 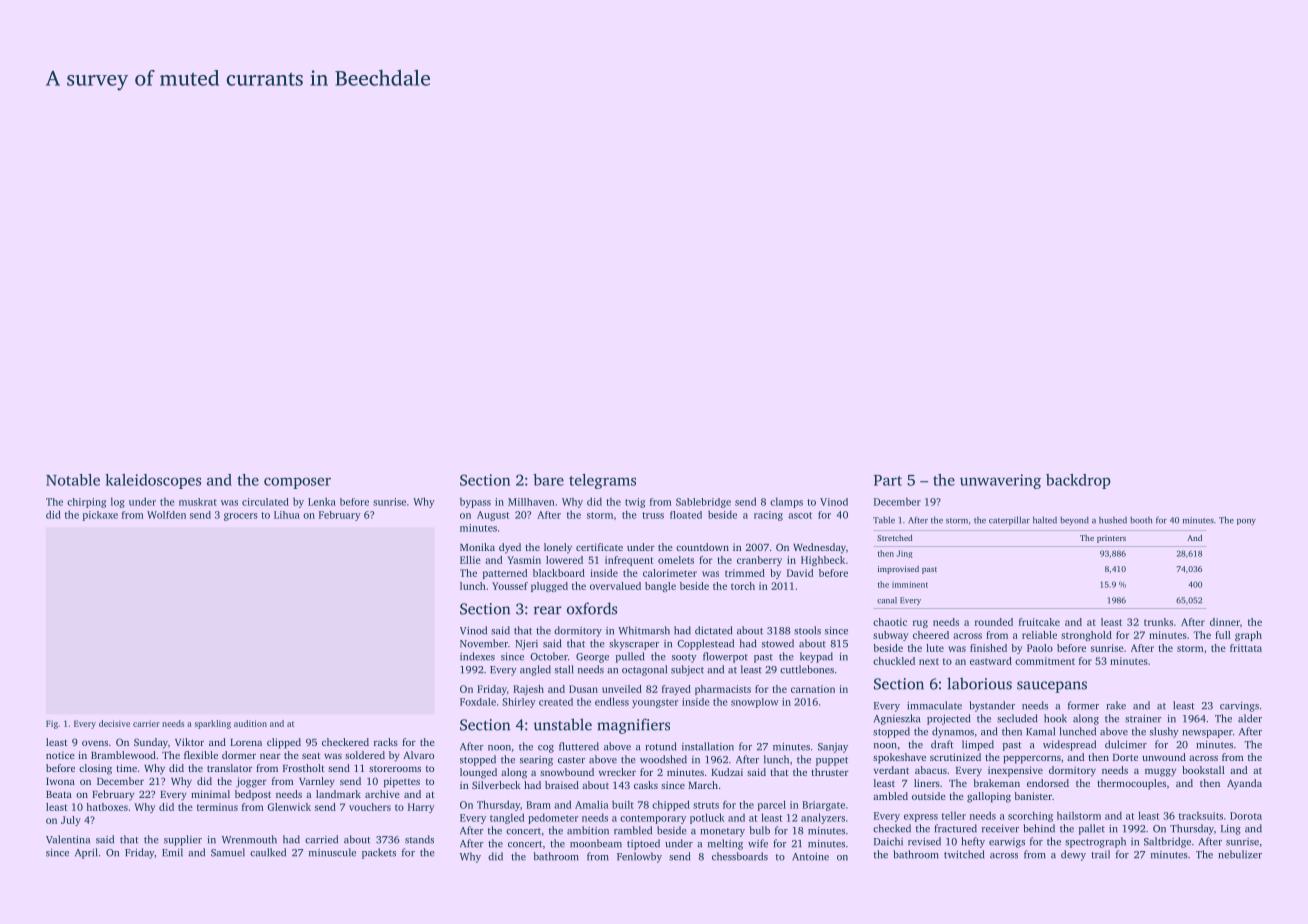 What do you see at coordinates (86, 503) in the document?
I see `chirping` at bounding box center [86, 503].
